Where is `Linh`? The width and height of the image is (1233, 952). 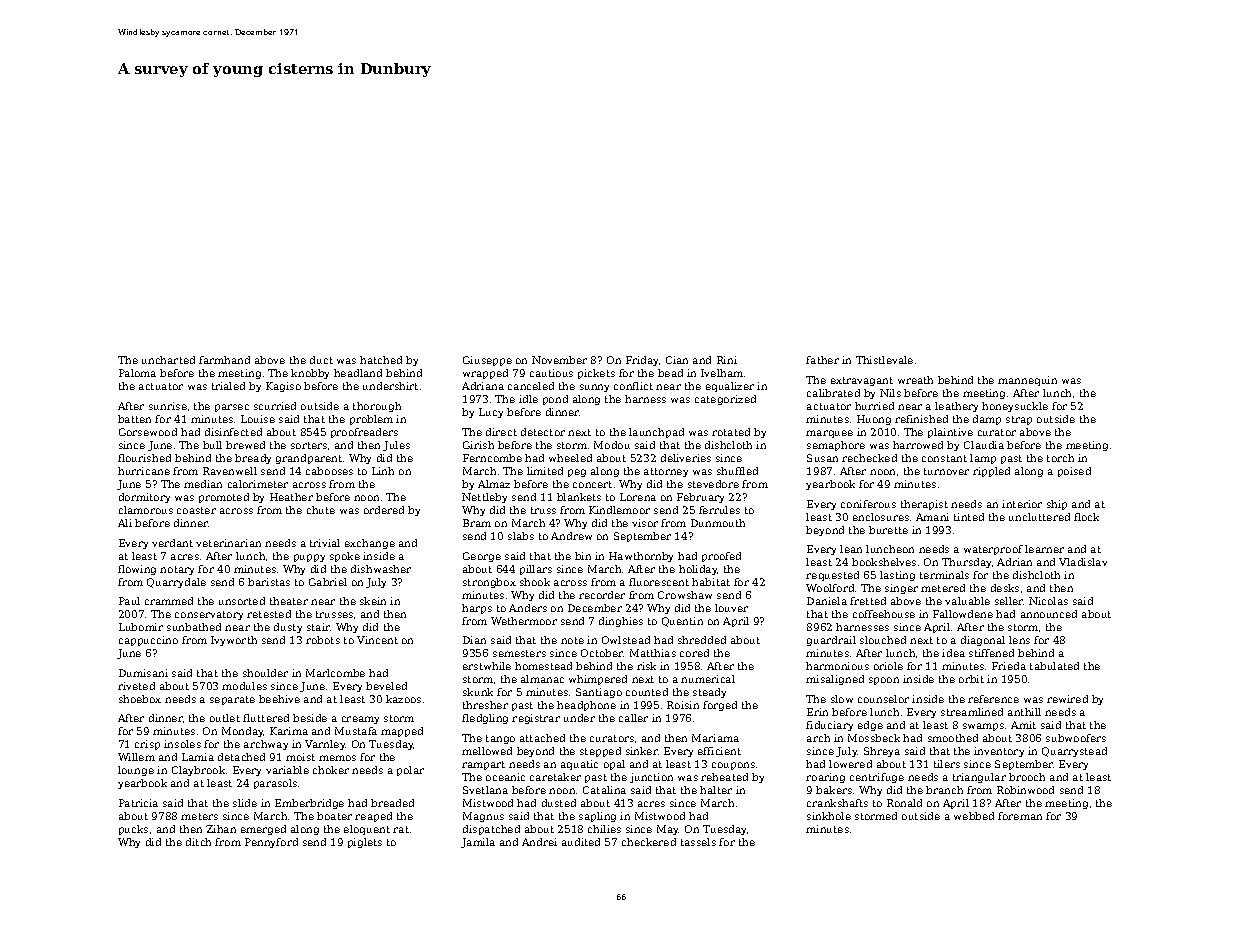
Linh is located at coordinates (383, 471).
